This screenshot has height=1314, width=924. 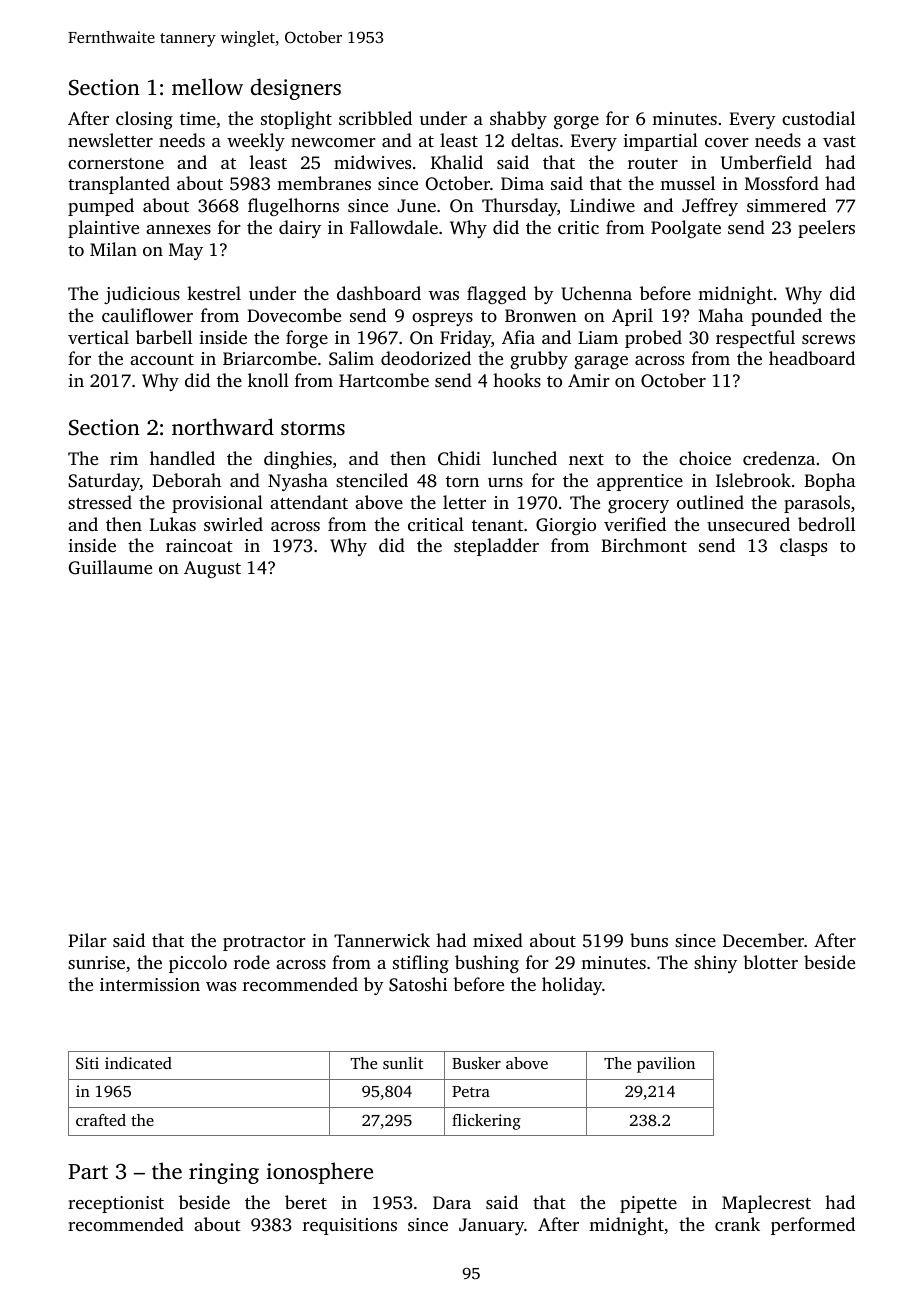 I want to click on closing, so click(x=144, y=120).
